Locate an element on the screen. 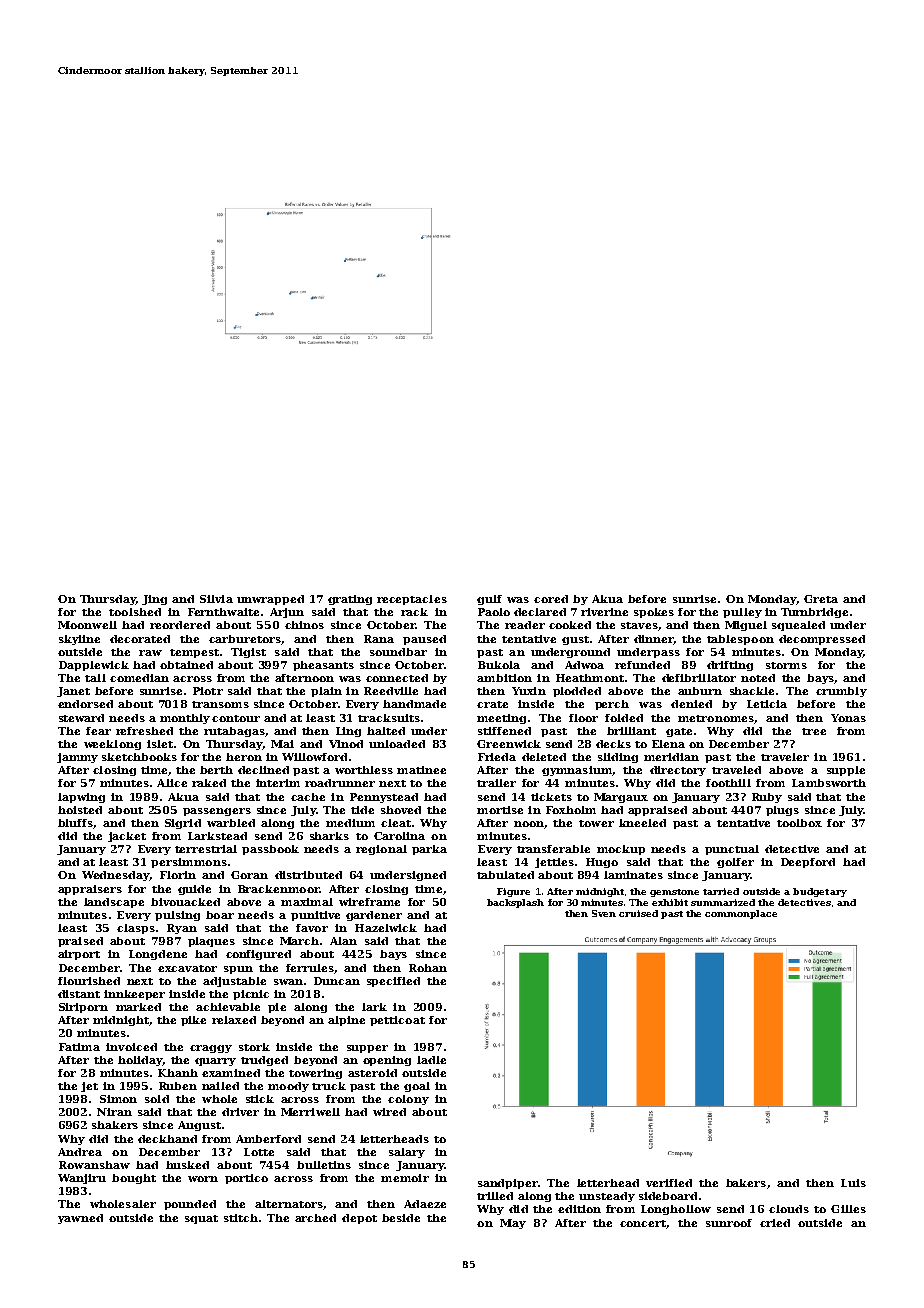 The height and width of the screenshot is (1308, 924). punitive is located at coordinates (315, 916).
